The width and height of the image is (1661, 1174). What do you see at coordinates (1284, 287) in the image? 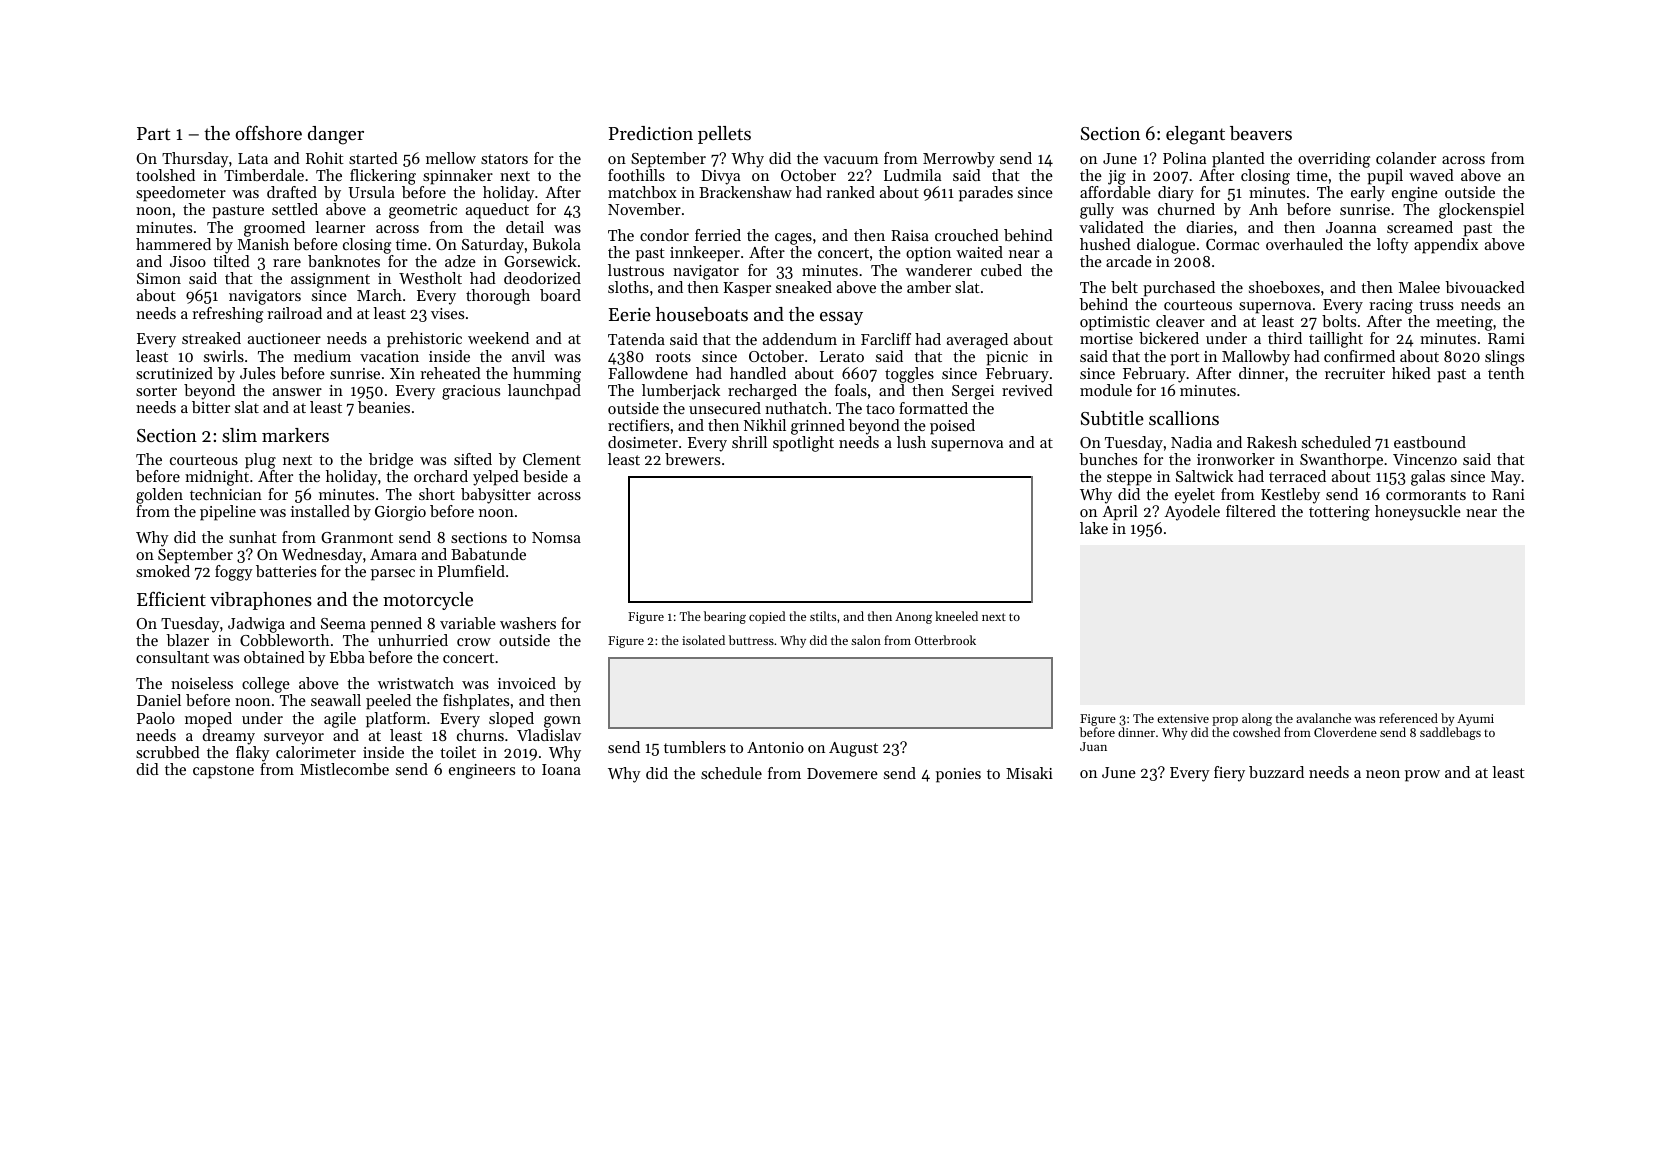
I see `shoeboxes` at bounding box center [1284, 287].
